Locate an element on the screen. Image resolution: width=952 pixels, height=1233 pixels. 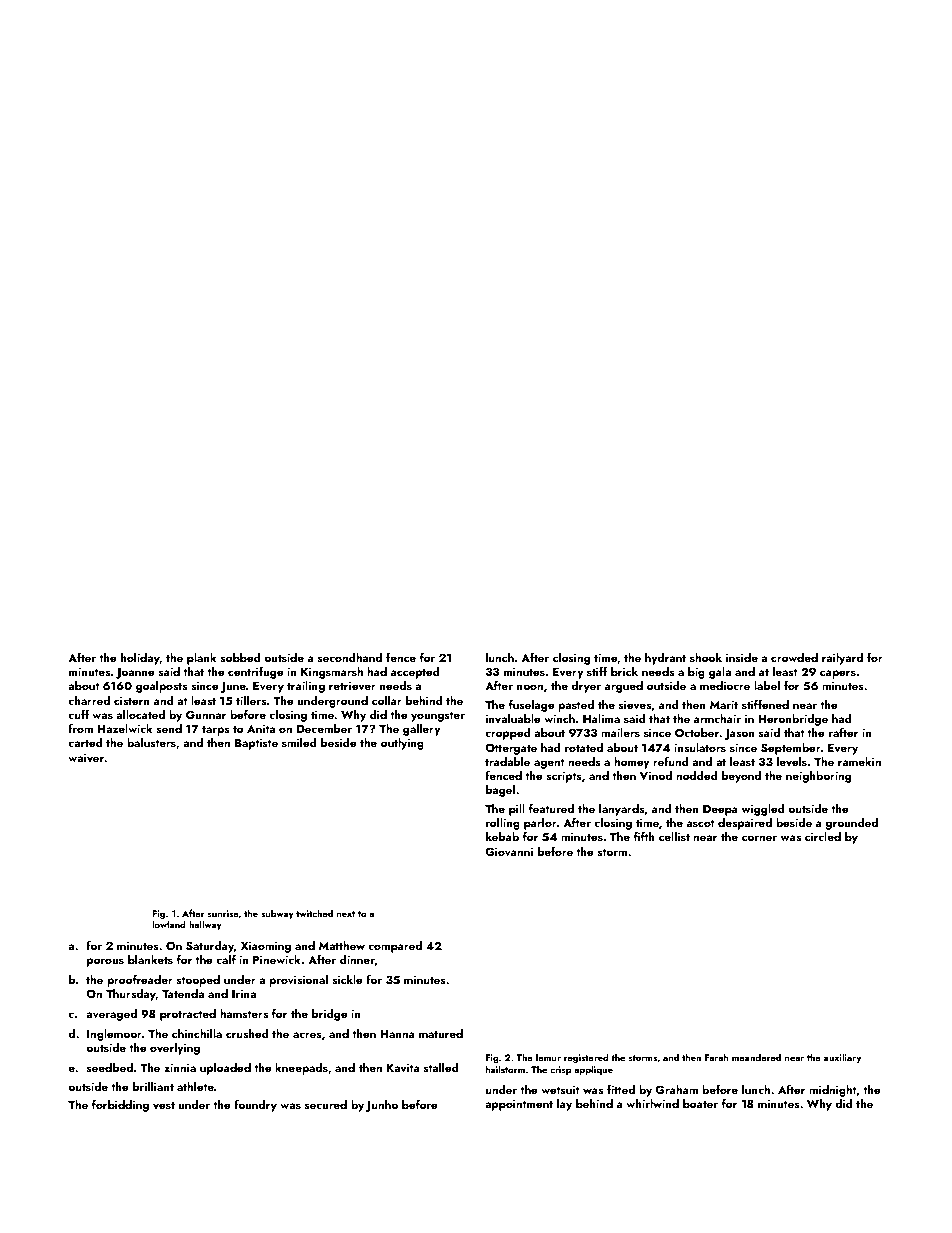
sunrise is located at coordinates (223, 913).
